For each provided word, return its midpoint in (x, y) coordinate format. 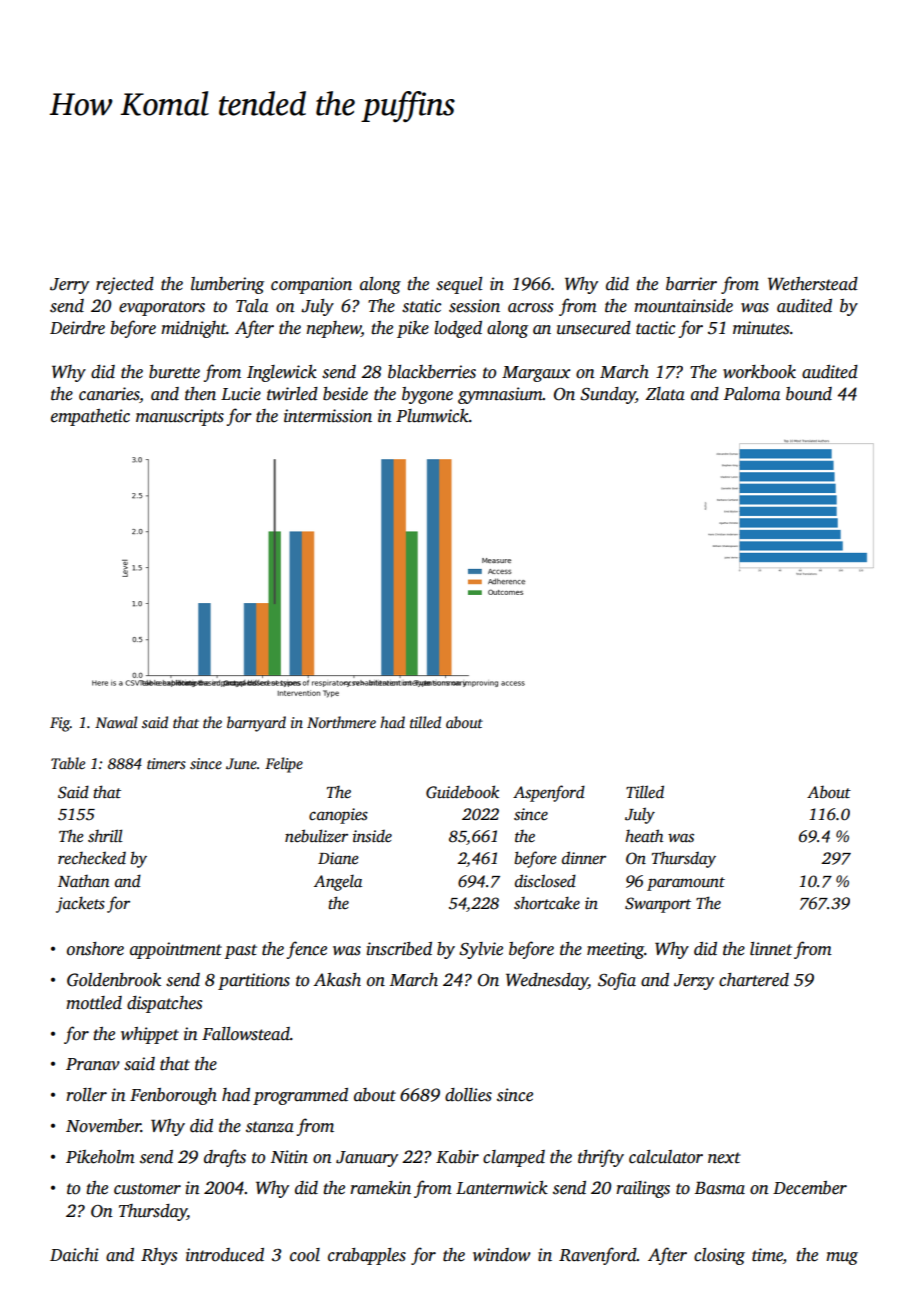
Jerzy (694, 982)
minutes (761, 328)
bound (809, 394)
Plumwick (432, 416)
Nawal (116, 722)
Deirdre (77, 328)
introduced (225, 1255)
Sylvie (481, 950)
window (502, 1255)
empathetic (90, 417)
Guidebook (462, 792)
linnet (771, 949)
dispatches (164, 1004)
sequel (459, 285)
